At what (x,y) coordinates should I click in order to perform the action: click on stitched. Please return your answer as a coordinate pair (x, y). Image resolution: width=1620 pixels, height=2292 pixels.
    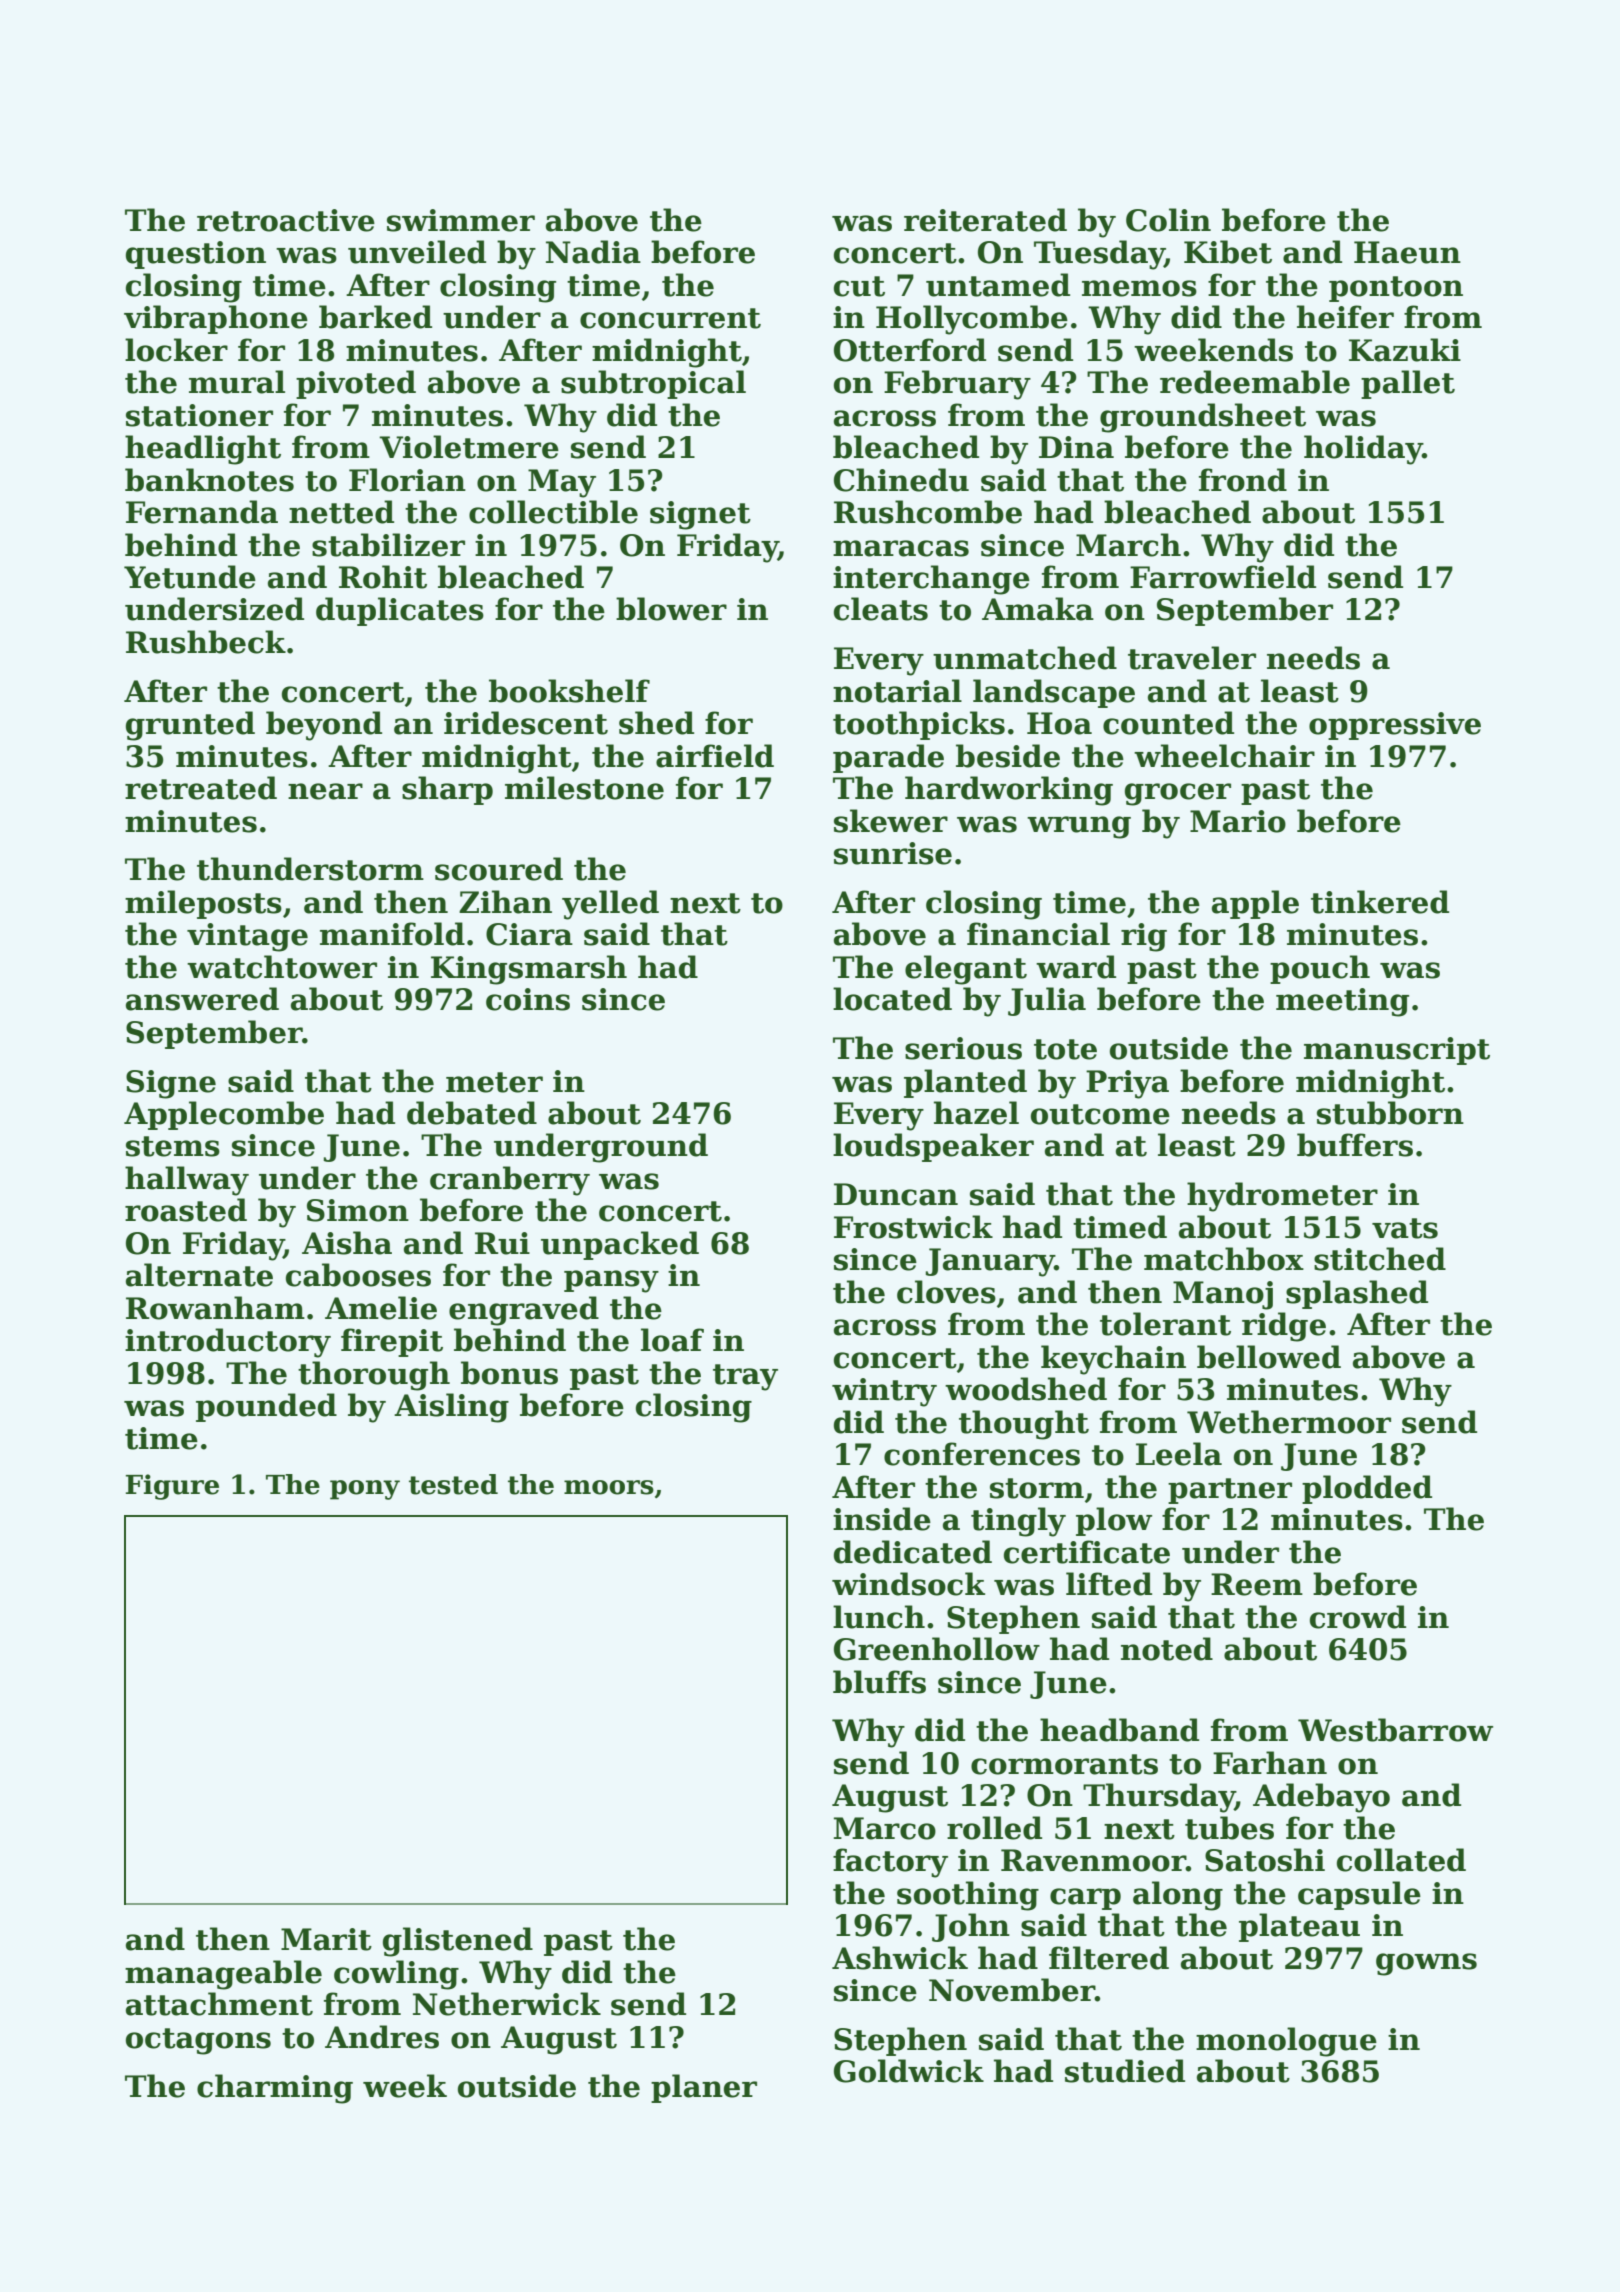
    Looking at the image, I should click on (1380, 1259).
